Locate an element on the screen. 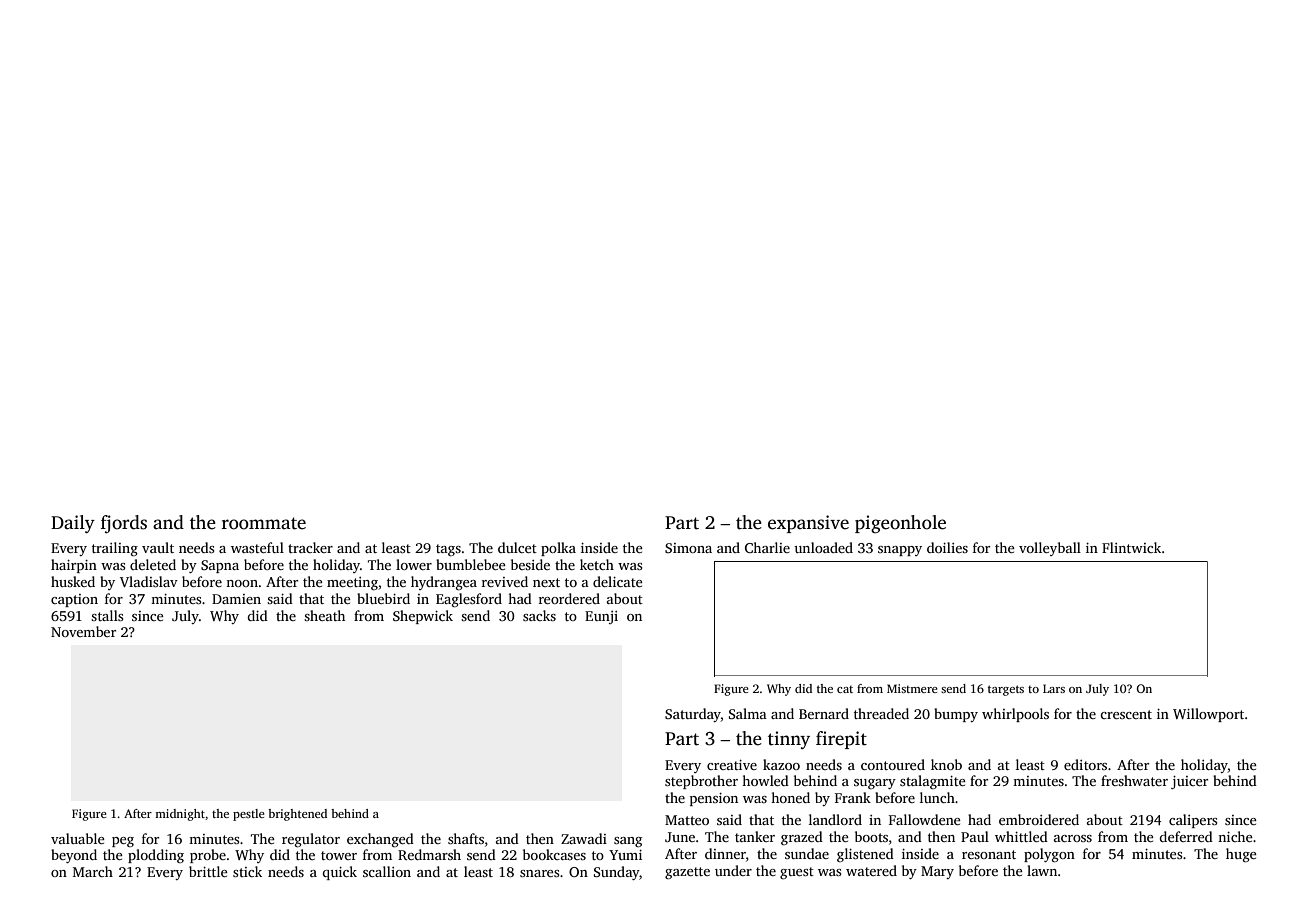 This screenshot has height=924, width=1308. niche is located at coordinates (1235, 836).
